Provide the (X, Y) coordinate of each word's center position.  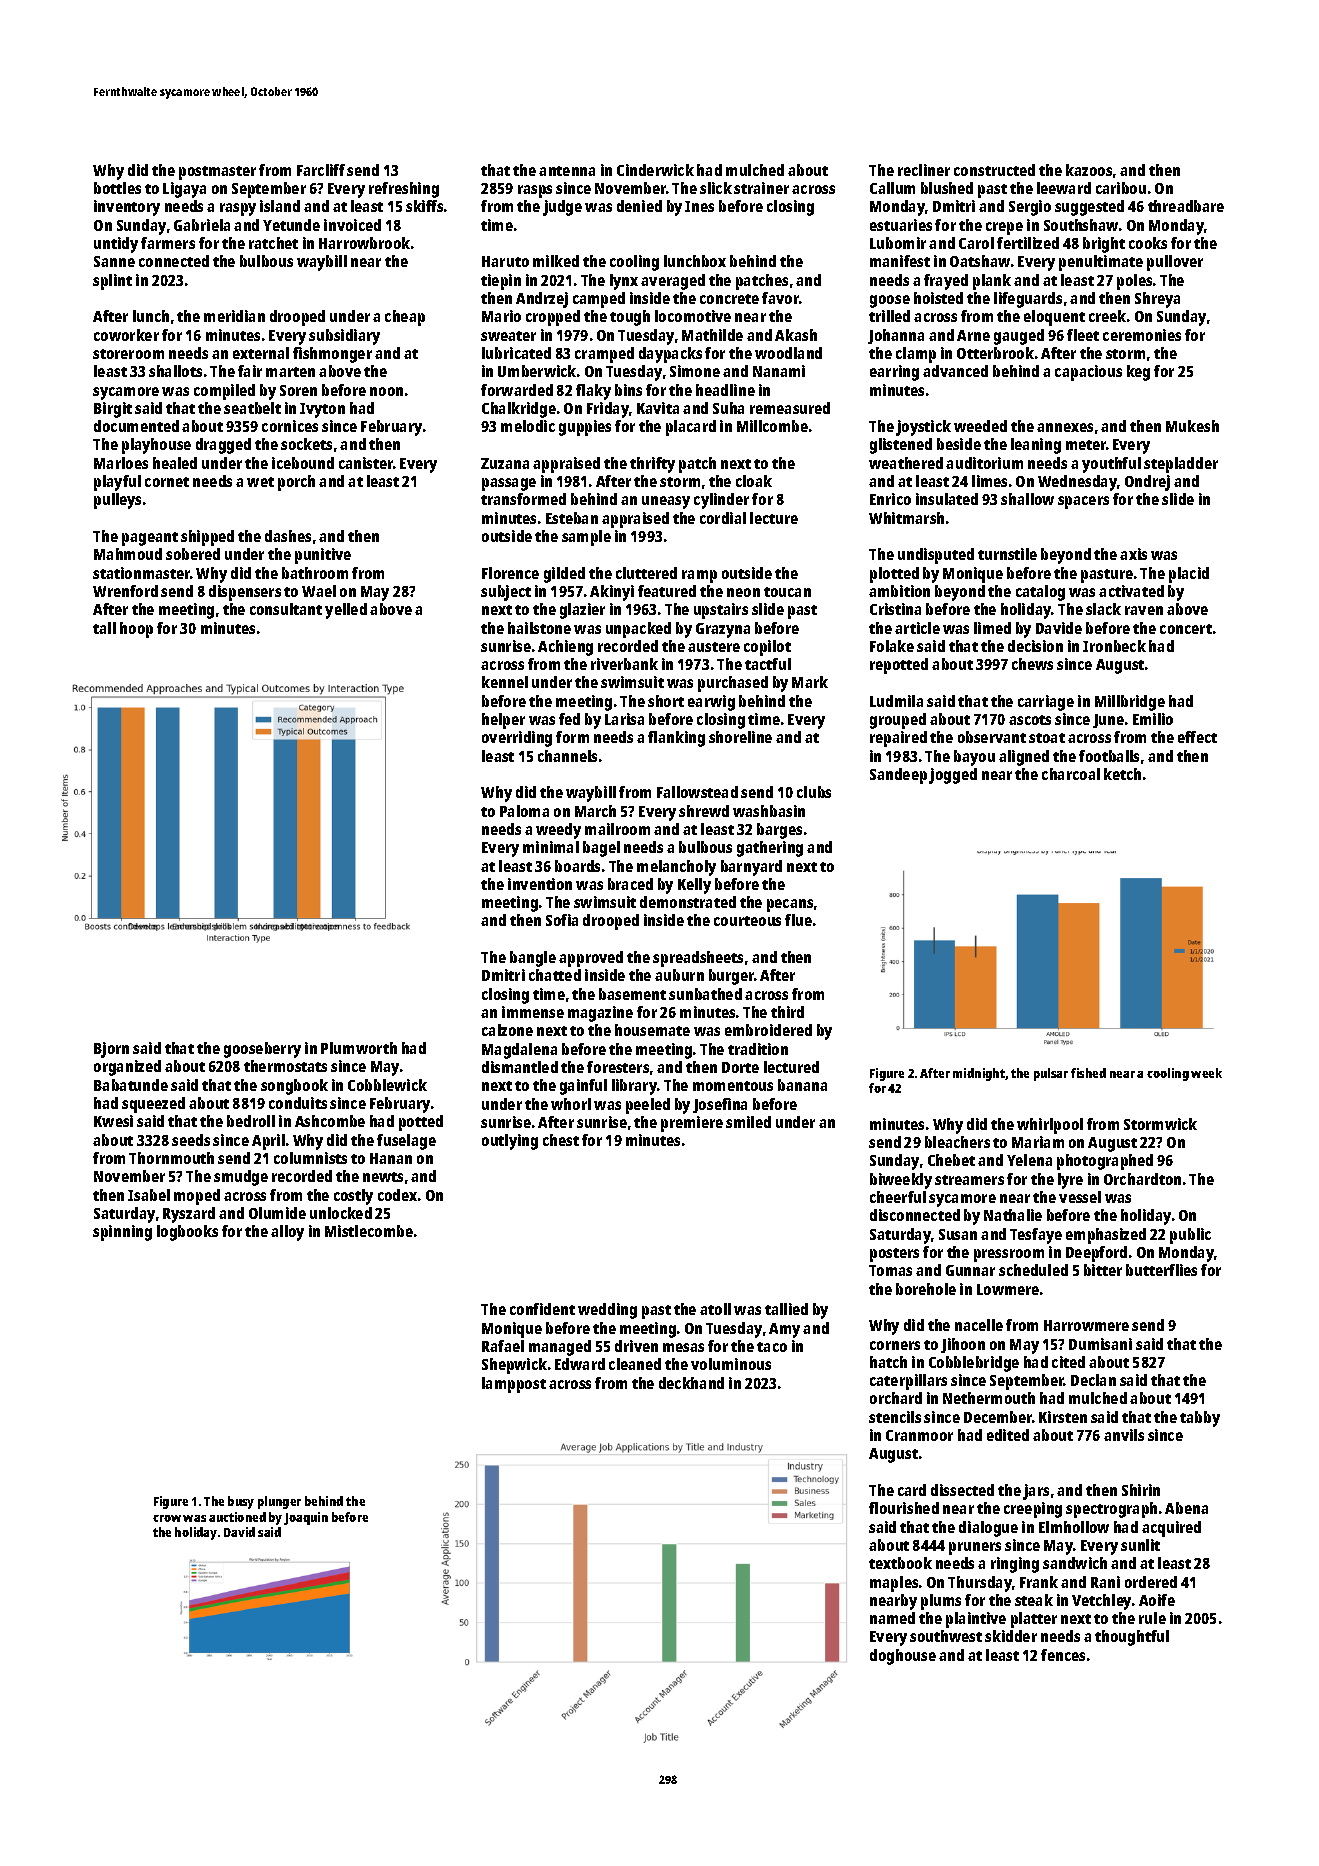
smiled (748, 1122)
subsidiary (344, 337)
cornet (167, 482)
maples (894, 1584)
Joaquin (306, 1518)
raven (1144, 610)
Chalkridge (519, 410)
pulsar (1051, 1074)
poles (1134, 282)
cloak (754, 481)
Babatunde (131, 1085)
